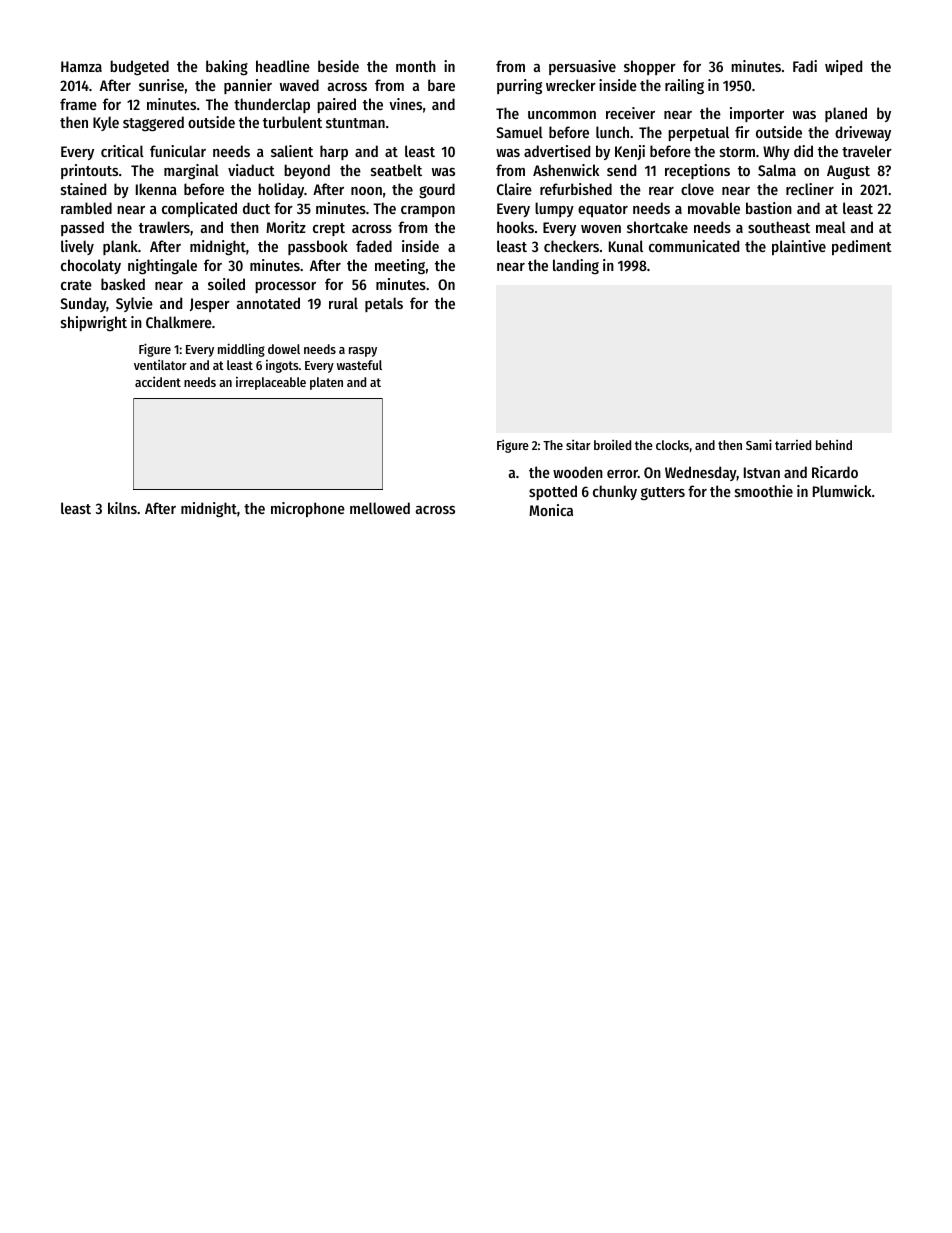  I want to click on August, so click(848, 172).
